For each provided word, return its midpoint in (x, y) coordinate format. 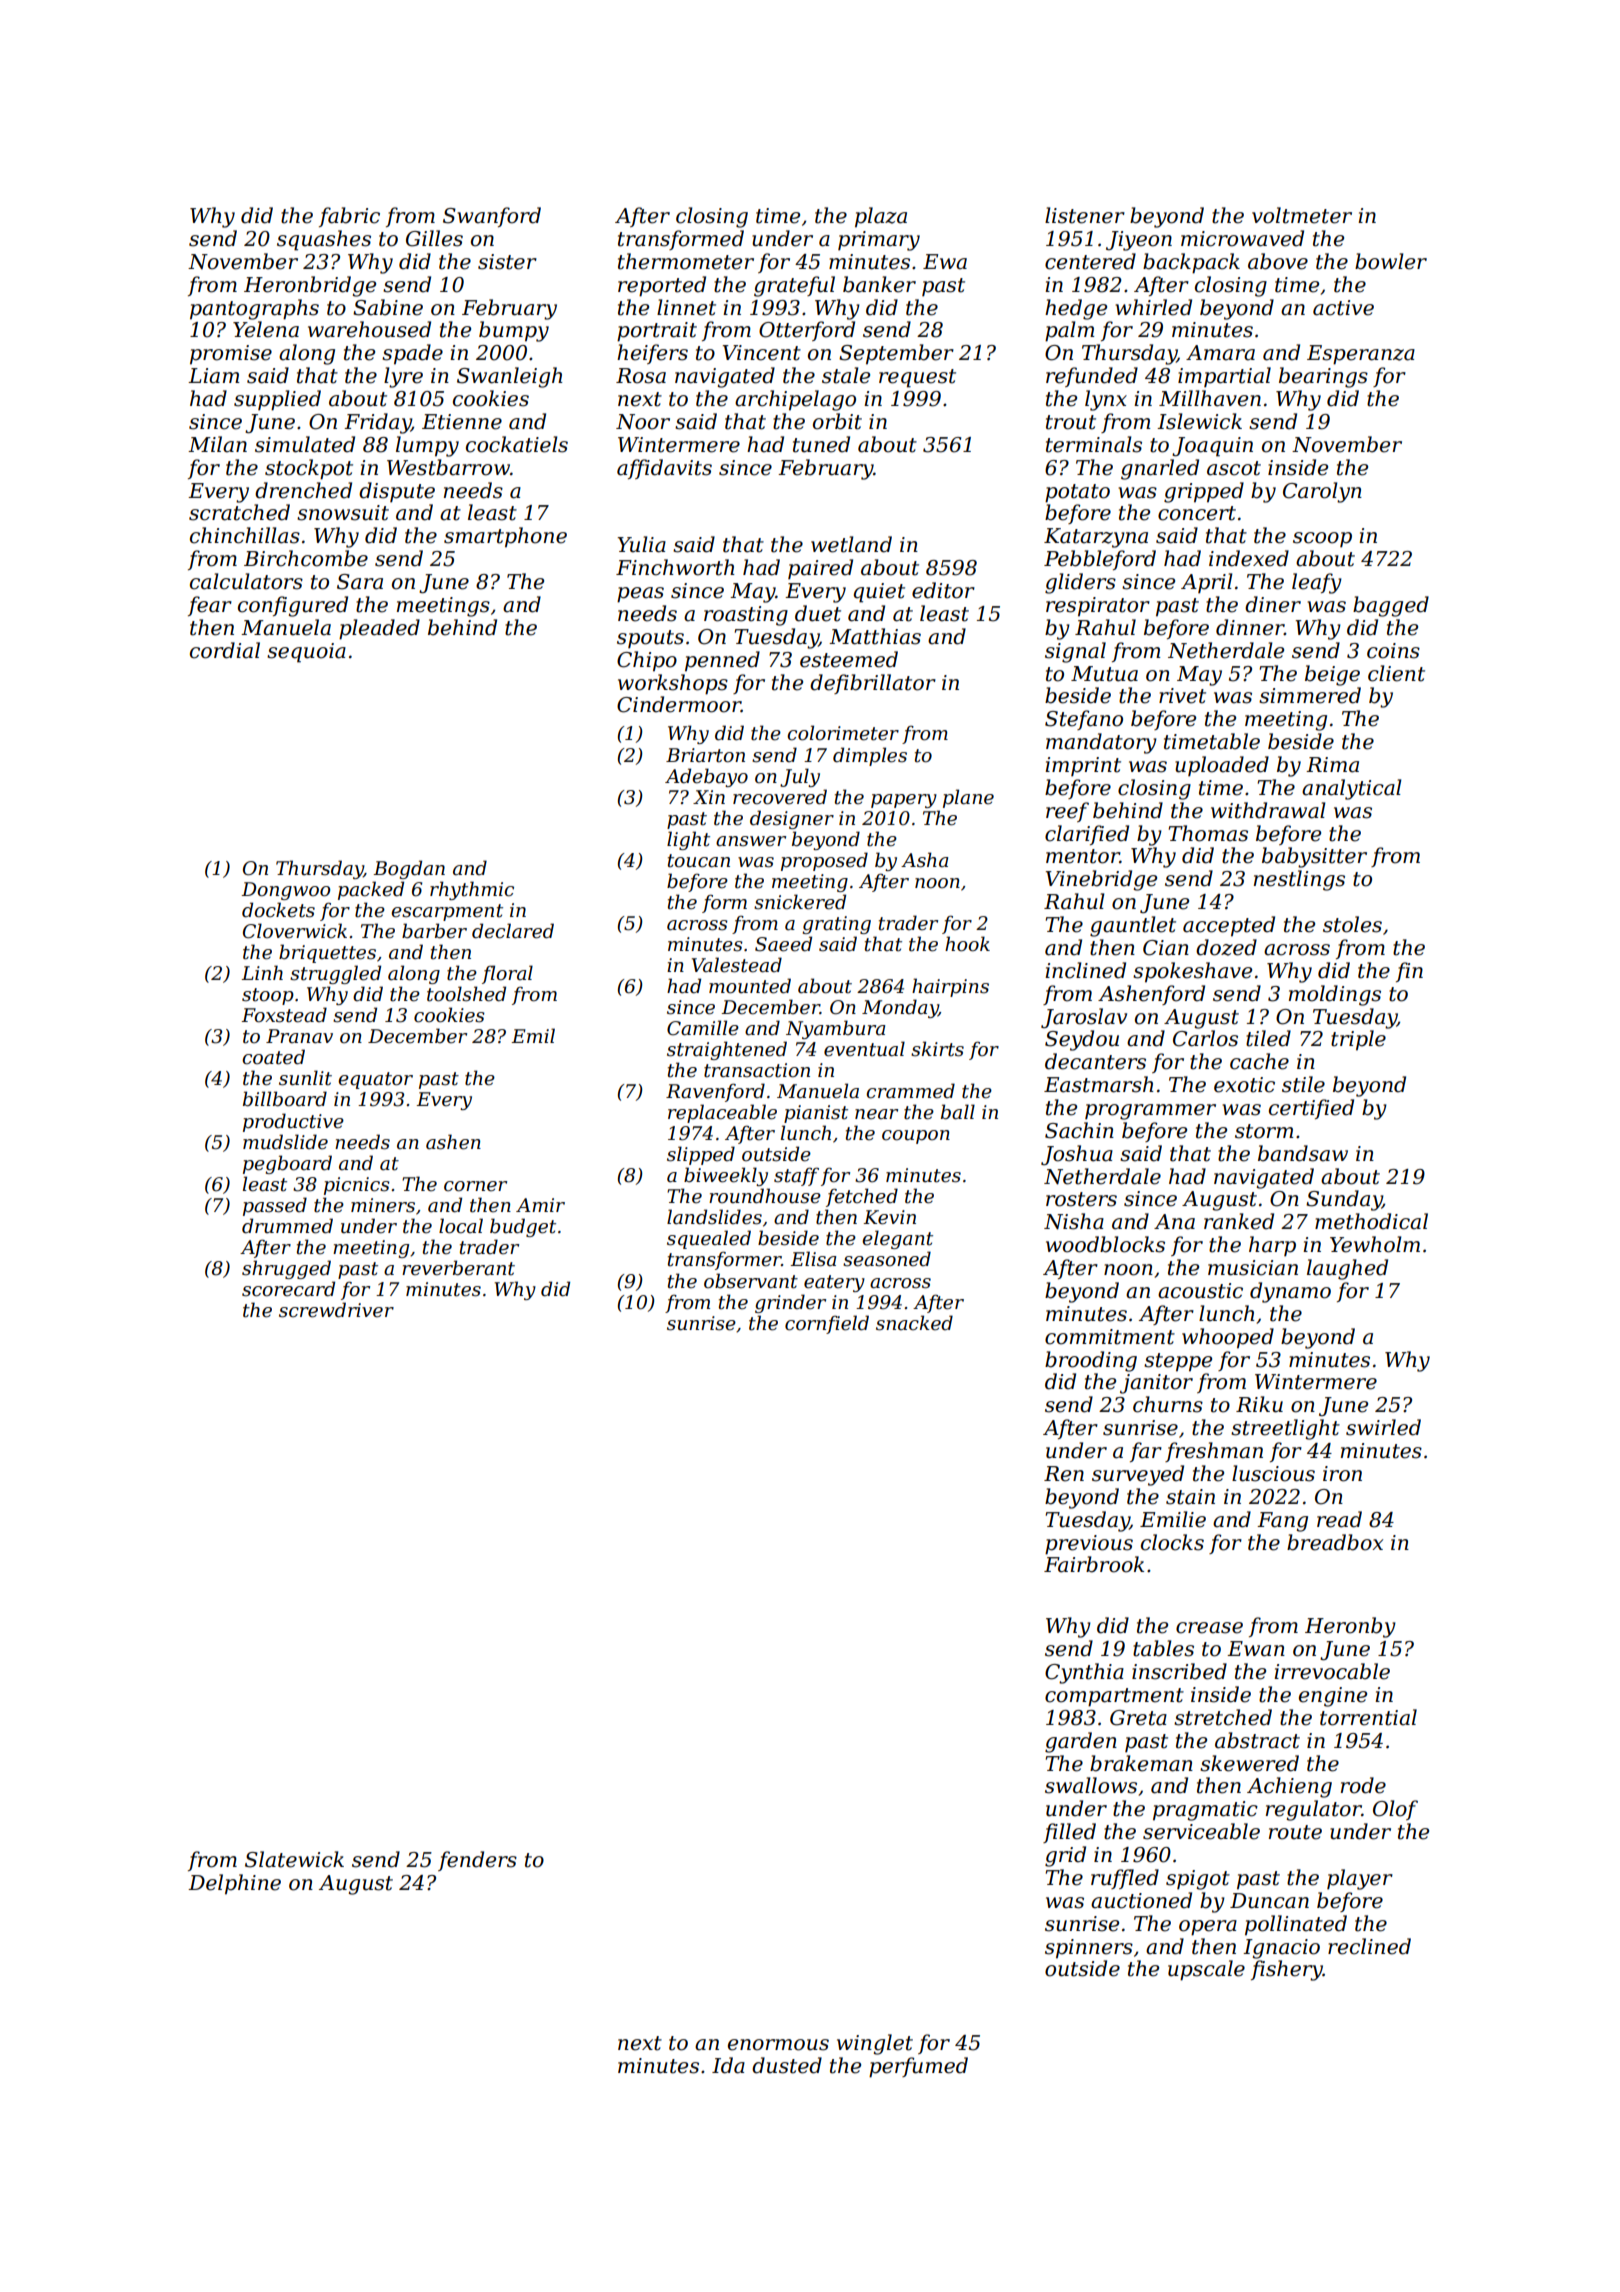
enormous (778, 2045)
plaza (881, 217)
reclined (1369, 1946)
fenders (477, 1861)
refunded (1092, 377)
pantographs (254, 309)
